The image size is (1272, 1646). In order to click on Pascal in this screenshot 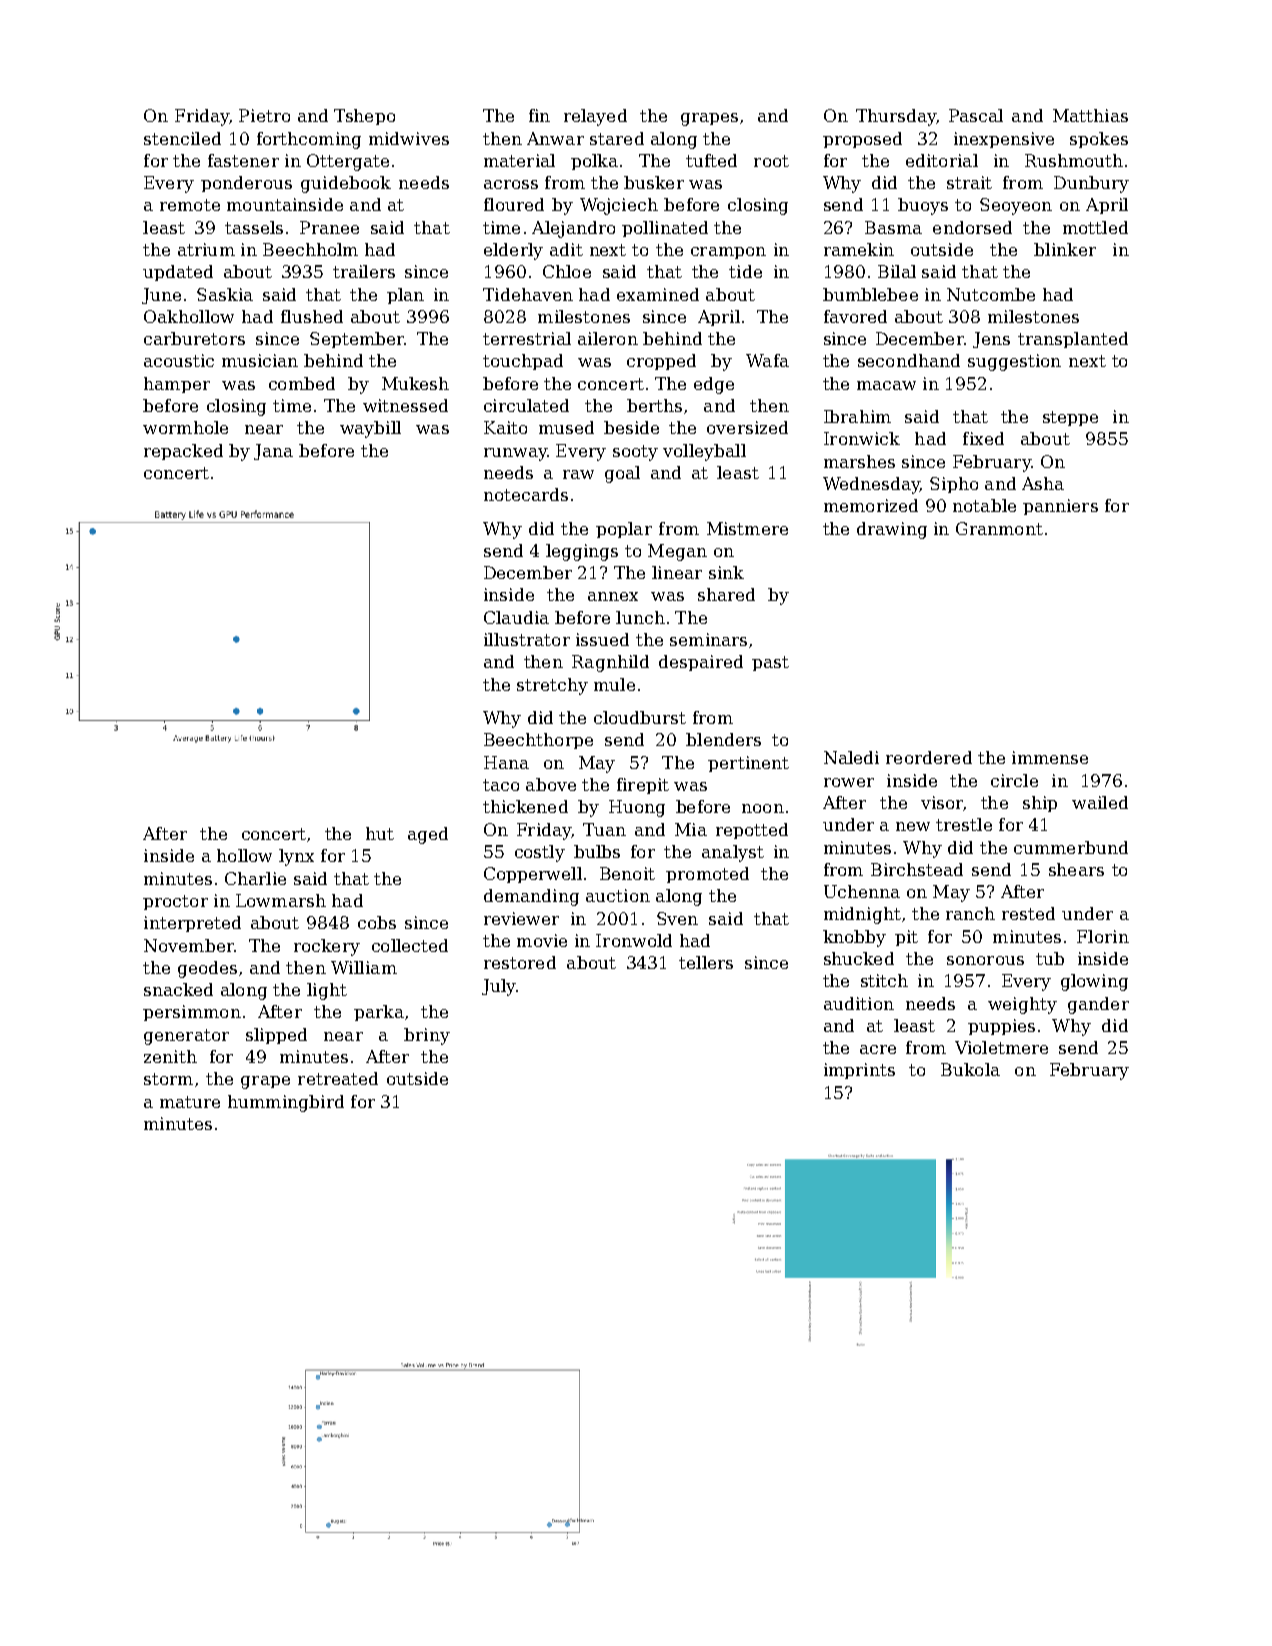, I will do `click(976, 115)`.
